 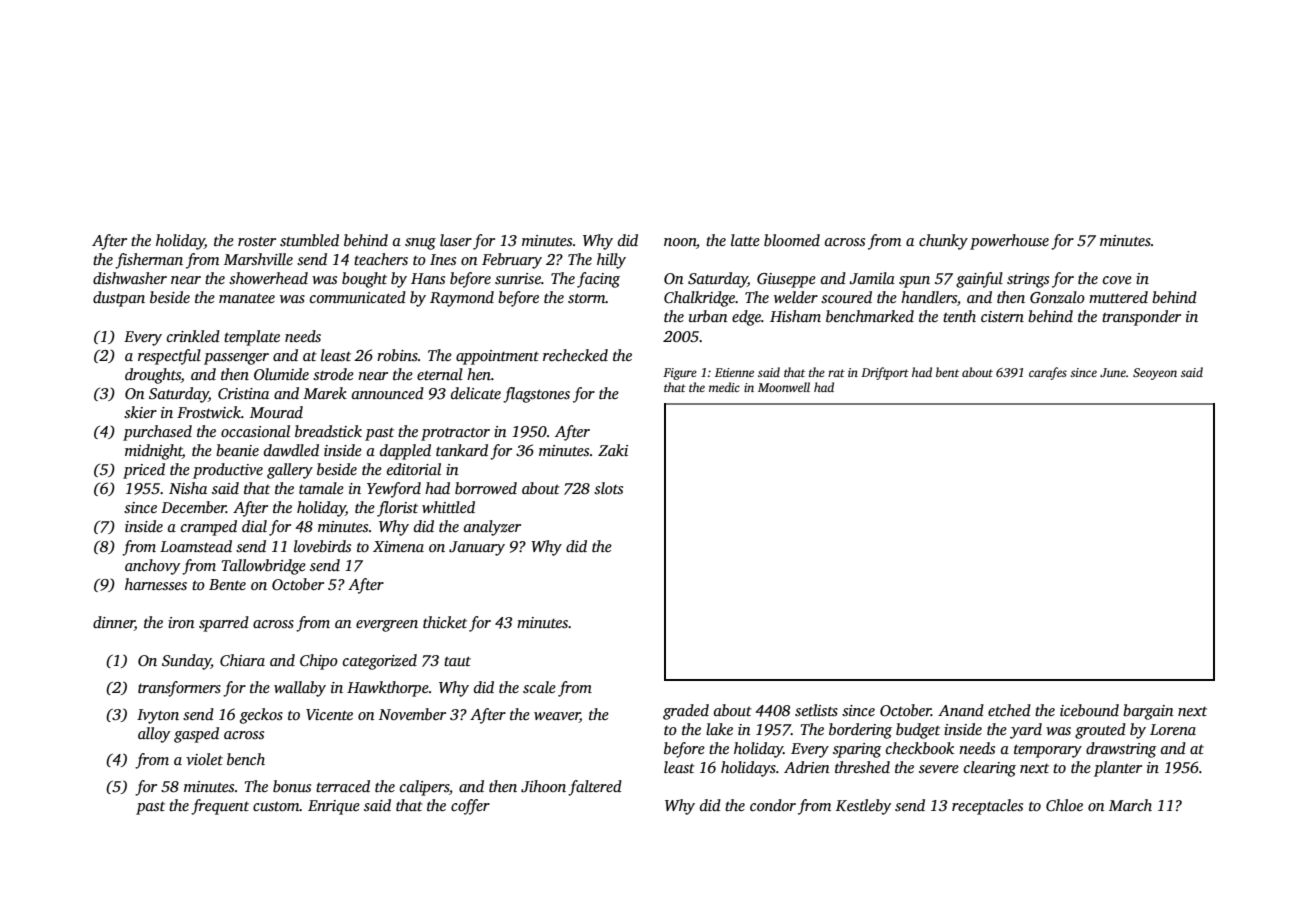 I want to click on carafes, so click(x=1048, y=373).
